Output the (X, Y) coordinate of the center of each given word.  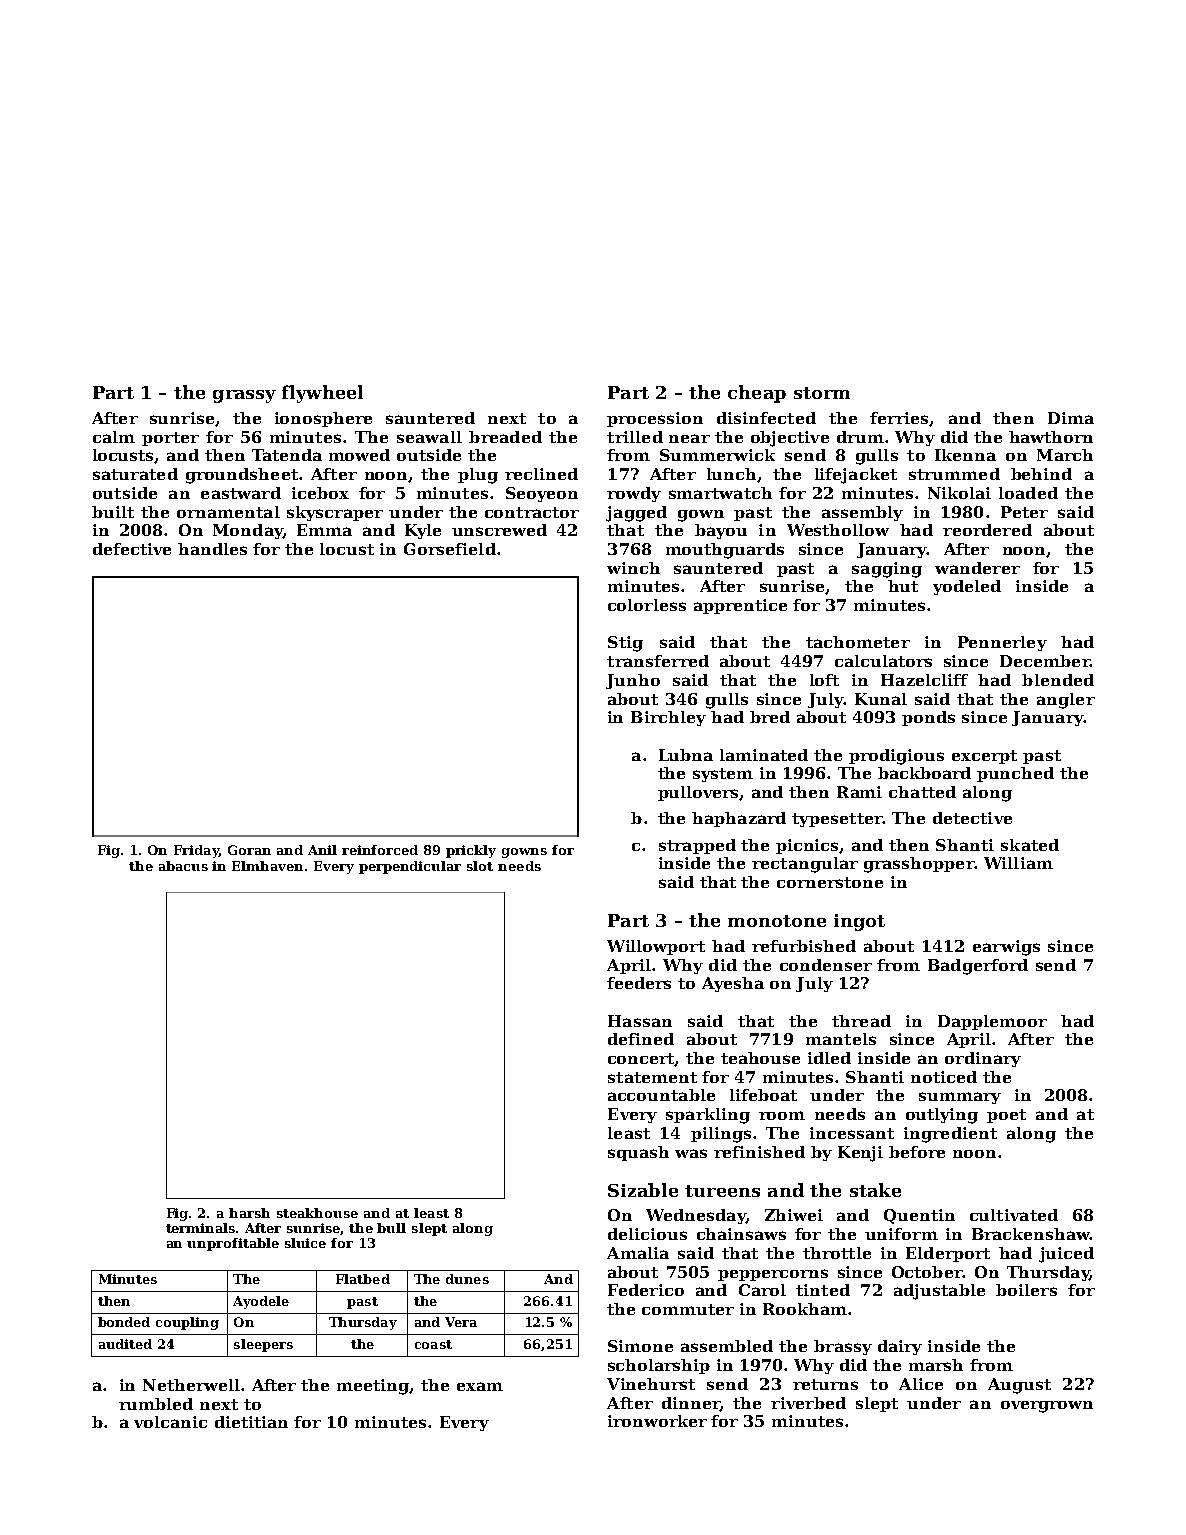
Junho (633, 681)
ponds (928, 718)
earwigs (1006, 948)
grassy (244, 396)
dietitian (251, 1422)
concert (641, 1059)
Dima (1071, 418)
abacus (183, 866)
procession (655, 419)
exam (480, 1386)
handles (212, 549)
